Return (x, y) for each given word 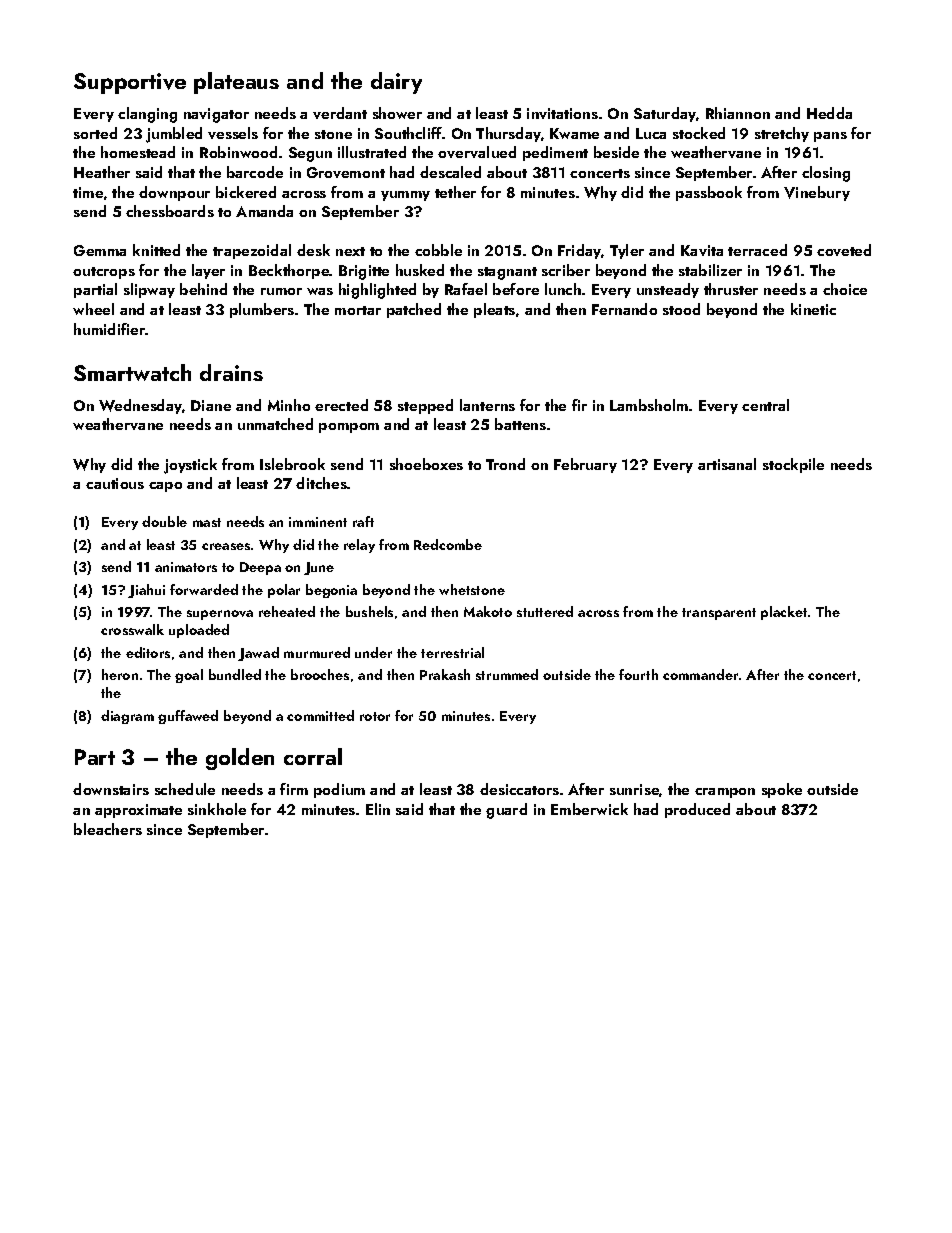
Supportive (130, 83)
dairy (396, 83)
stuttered (545, 611)
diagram (127, 717)
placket (784, 613)
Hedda (829, 113)
